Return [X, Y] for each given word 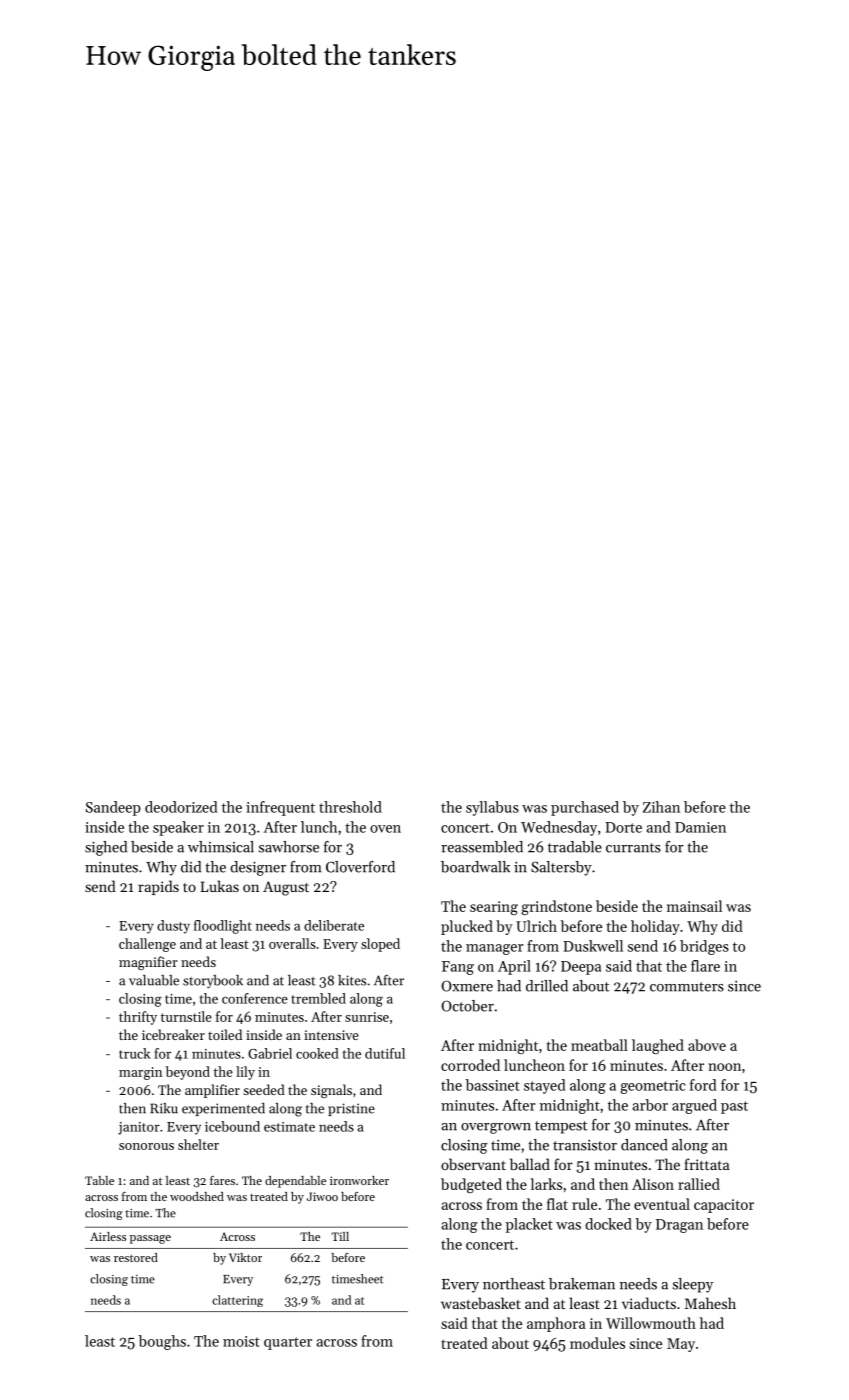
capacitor [724, 1206]
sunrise [367, 1017]
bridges [704, 947]
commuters [687, 987]
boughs [162, 1342]
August [286, 888]
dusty [173, 927]
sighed [106, 848]
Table [99, 1180]
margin [140, 1073]
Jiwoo [322, 1196]
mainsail [694, 906]
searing [494, 908]
